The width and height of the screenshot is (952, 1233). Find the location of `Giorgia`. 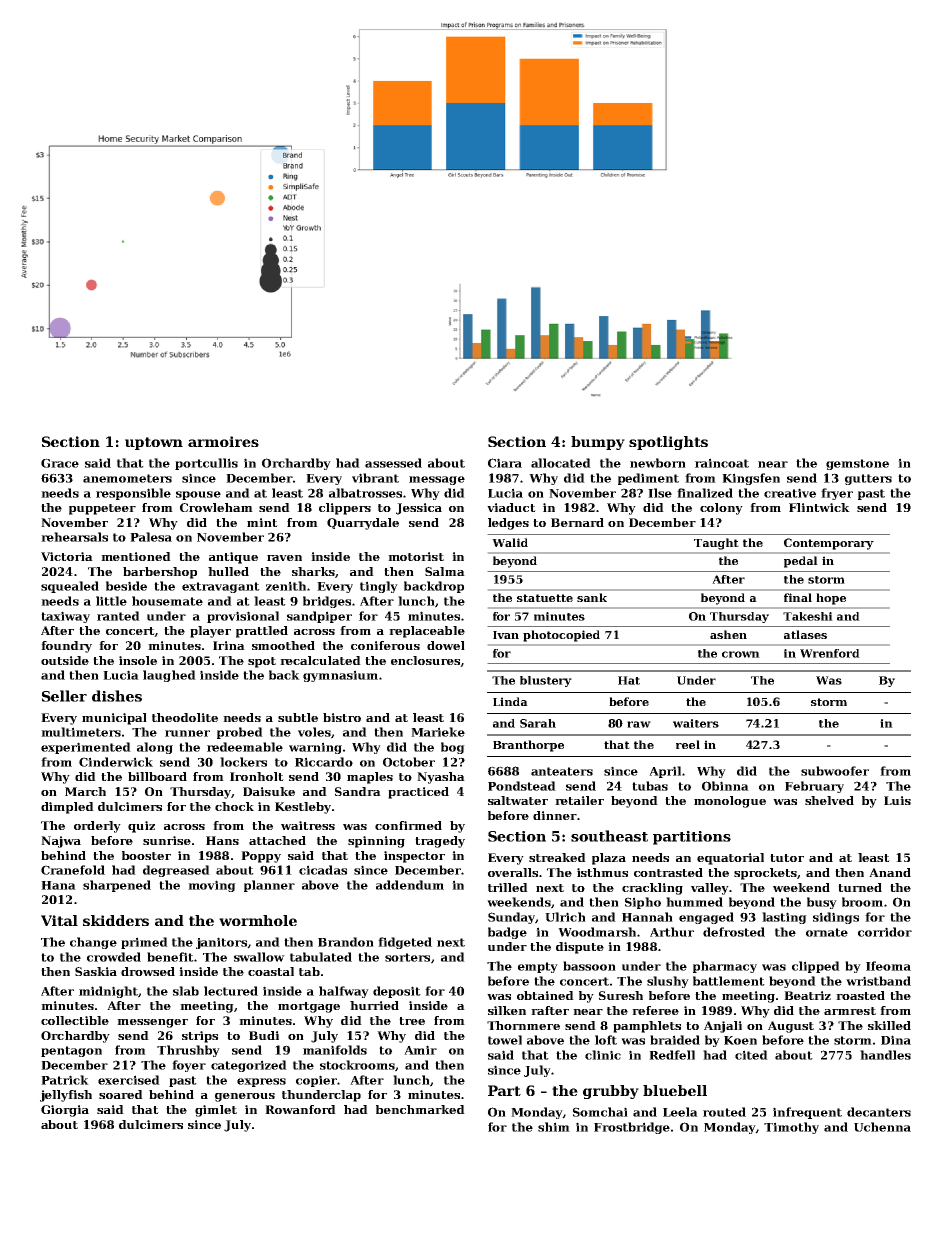

Giorgia is located at coordinates (65, 1111).
